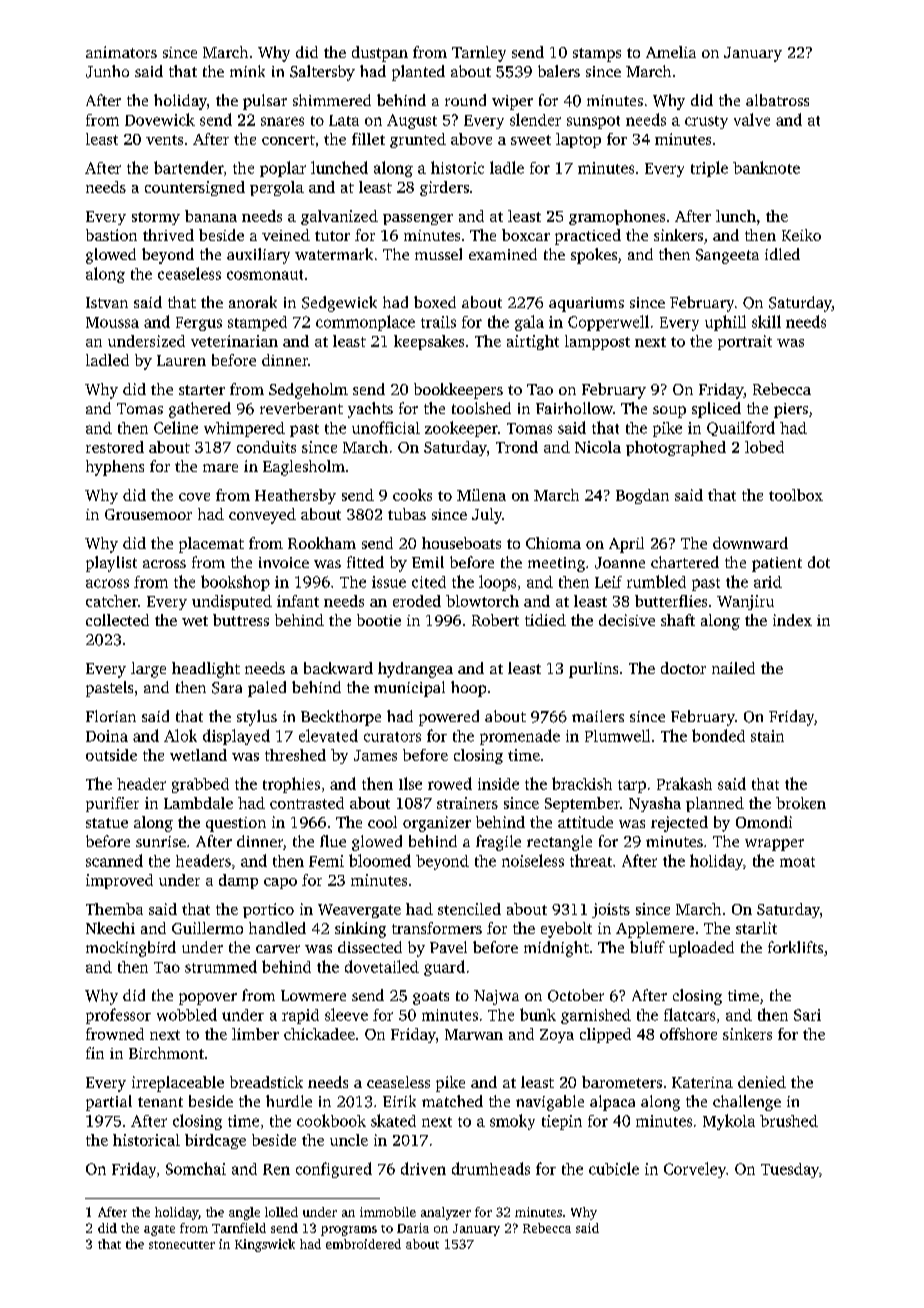 The image size is (924, 1308). What do you see at coordinates (429, 342) in the document?
I see `keepsakes` at bounding box center [429, 342].
